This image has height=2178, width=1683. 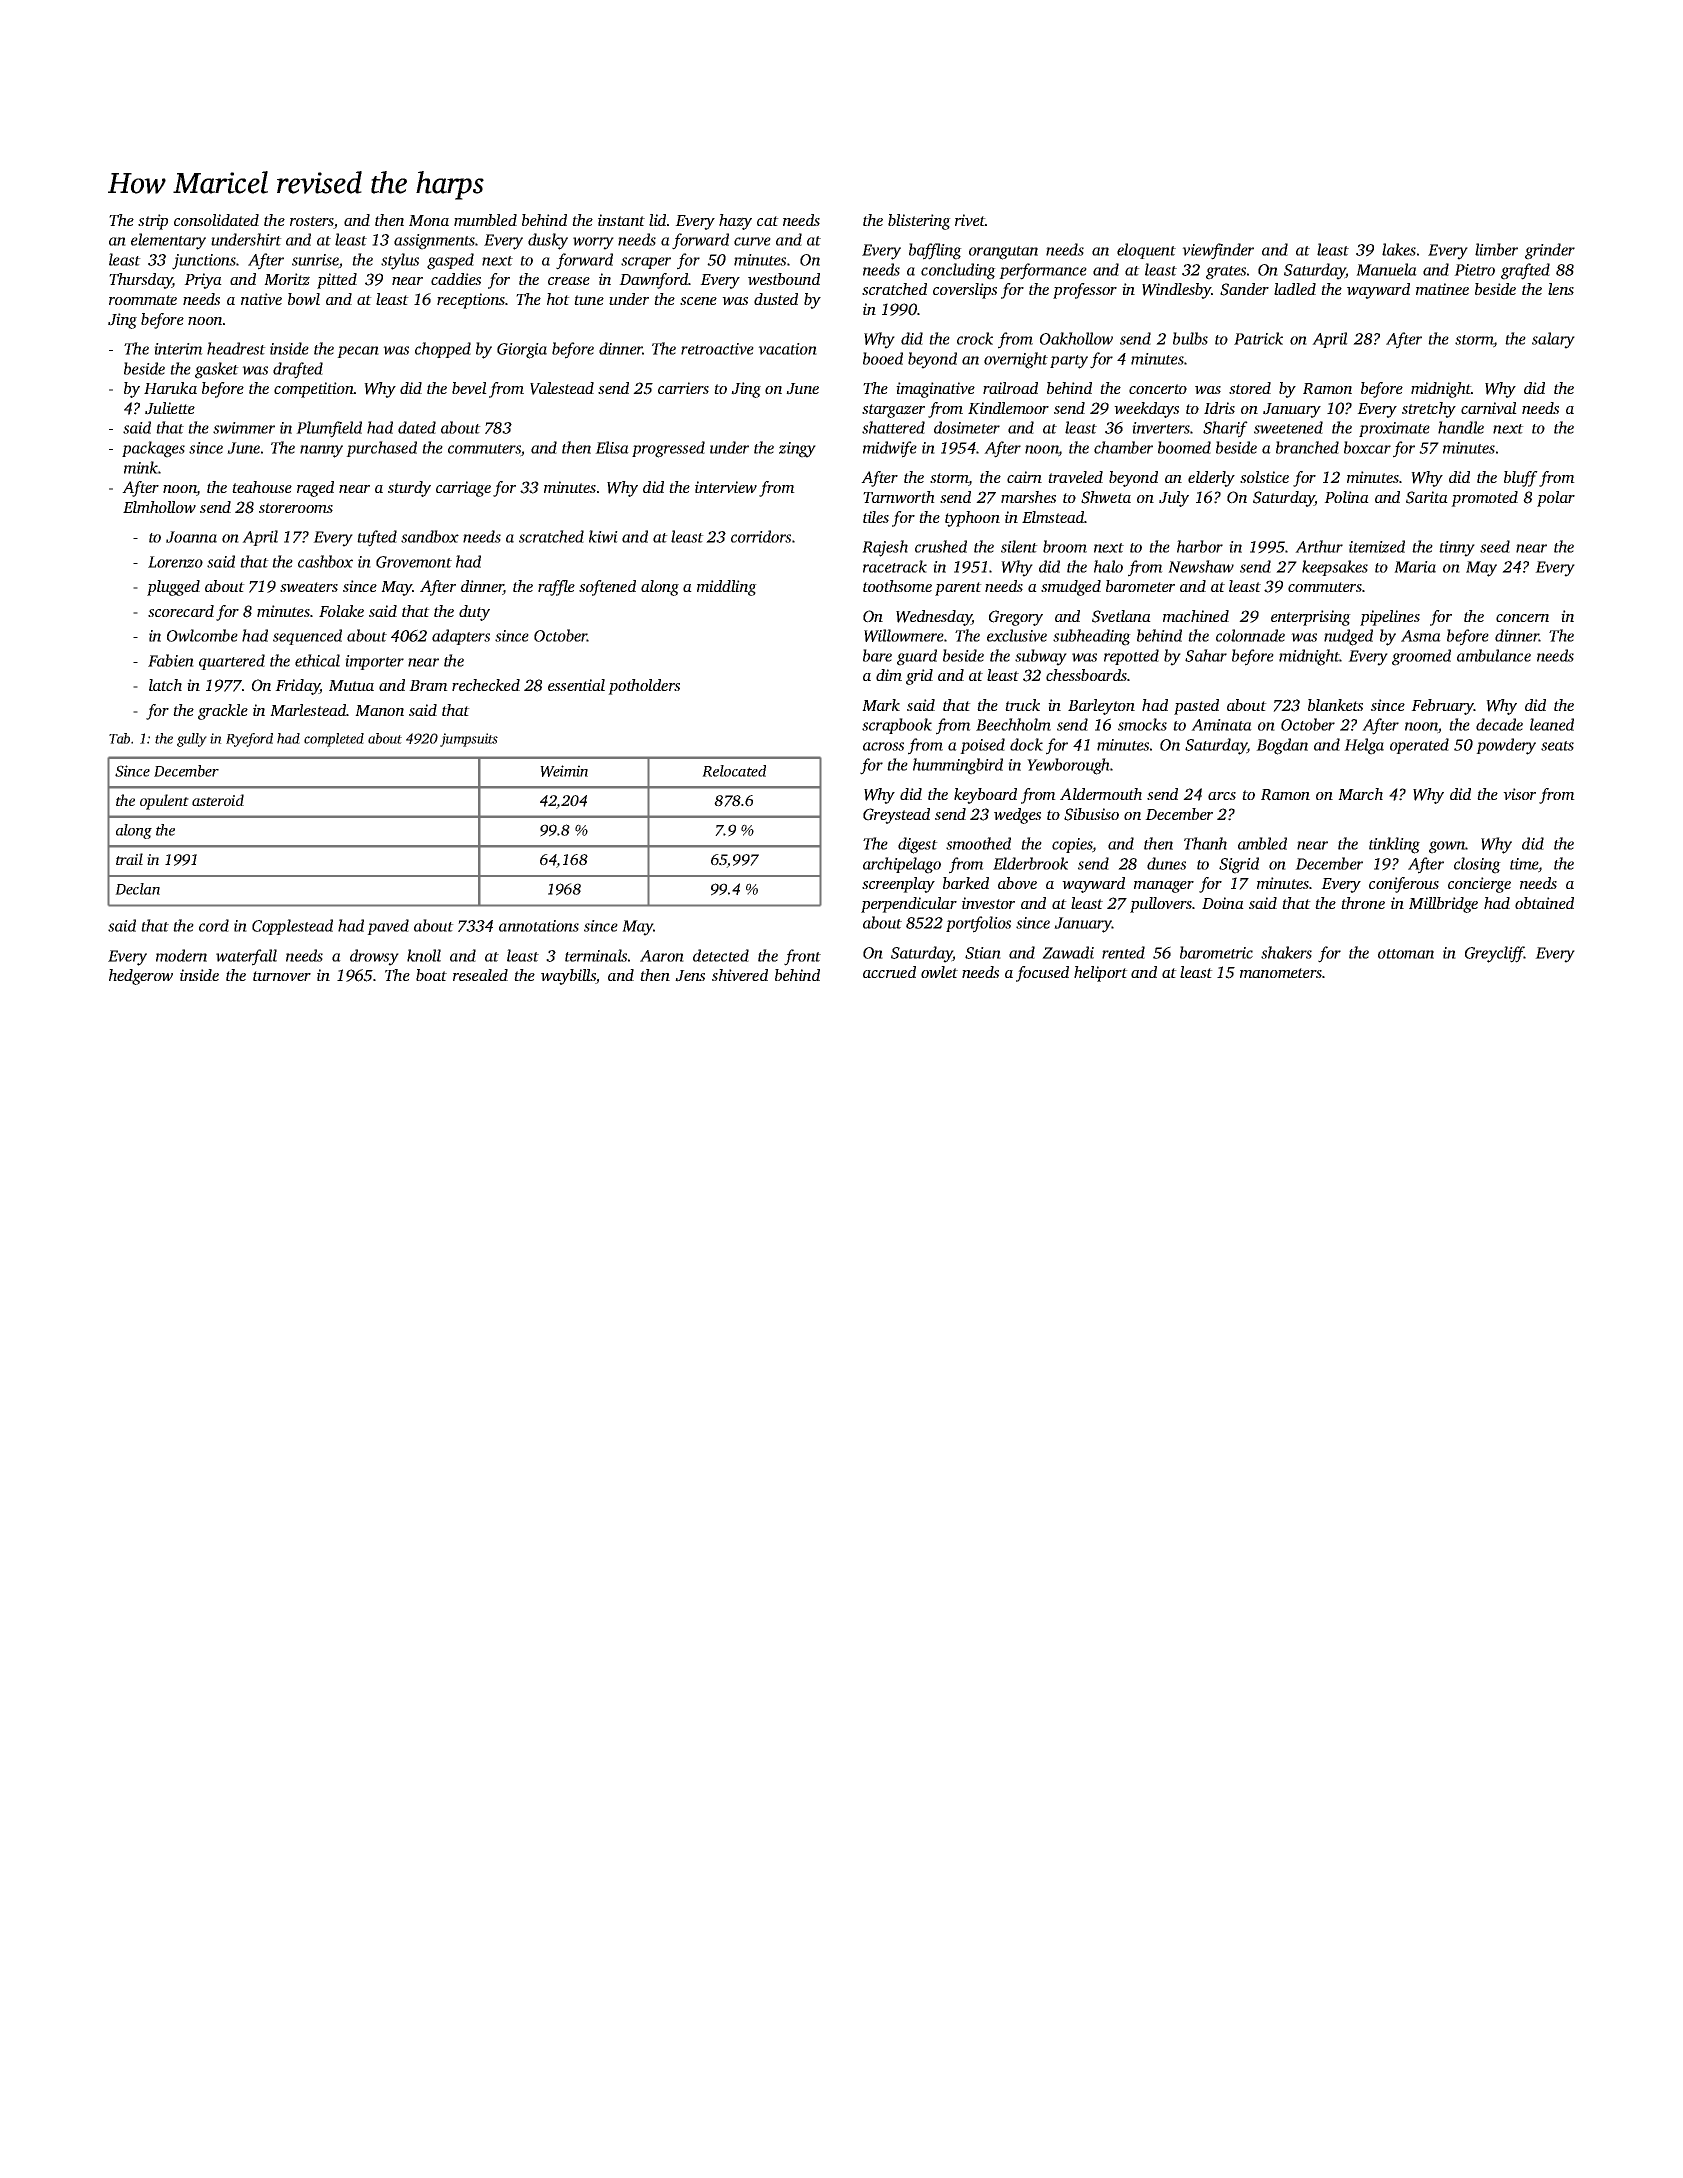 What do you see at coordinates (1262, 843) in the image?
I see `ambled` at bounding box center [1262, 843].
